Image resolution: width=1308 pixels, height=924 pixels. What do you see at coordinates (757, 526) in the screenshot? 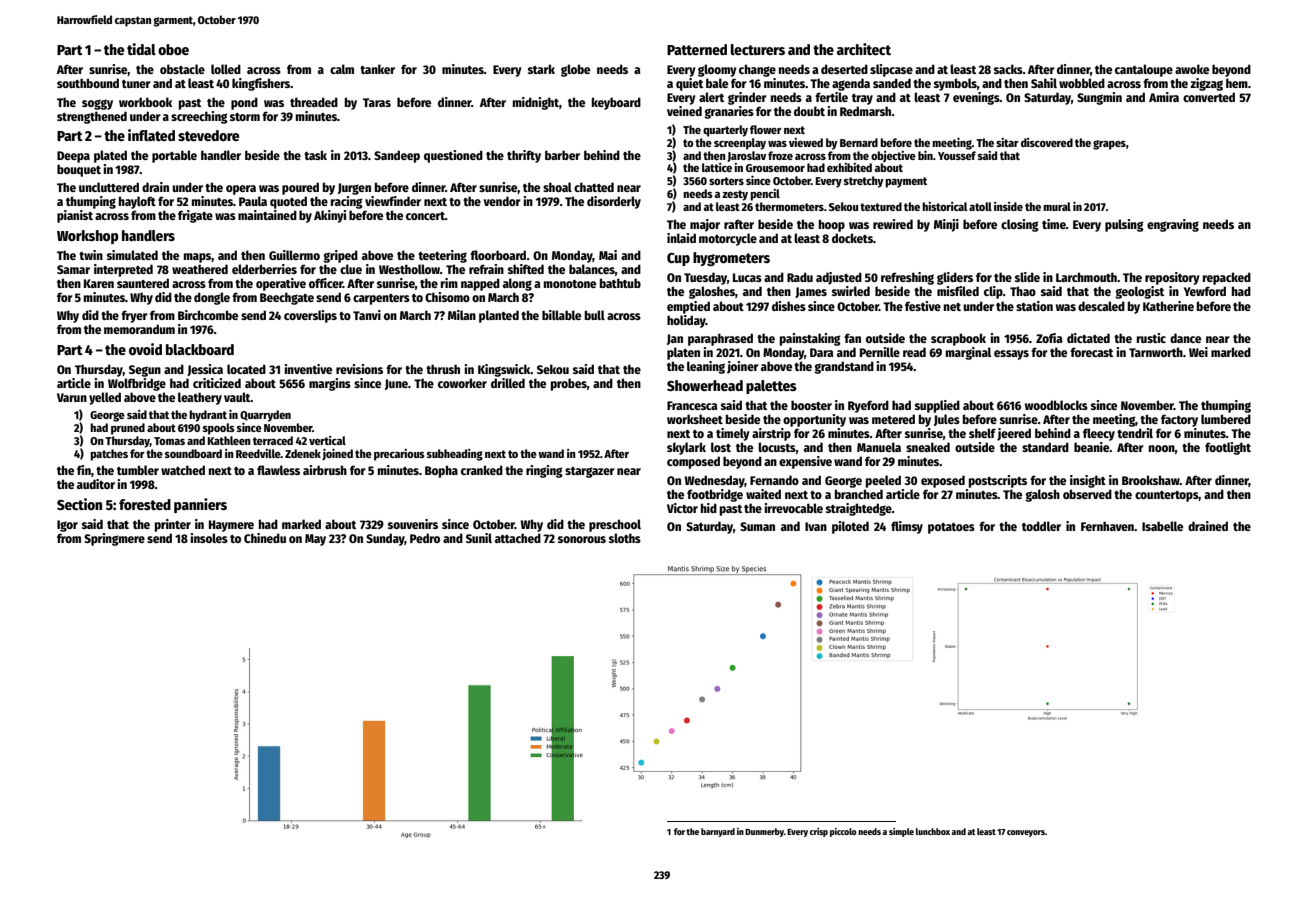
I see `Suman` at bounding box center [757, 526].
